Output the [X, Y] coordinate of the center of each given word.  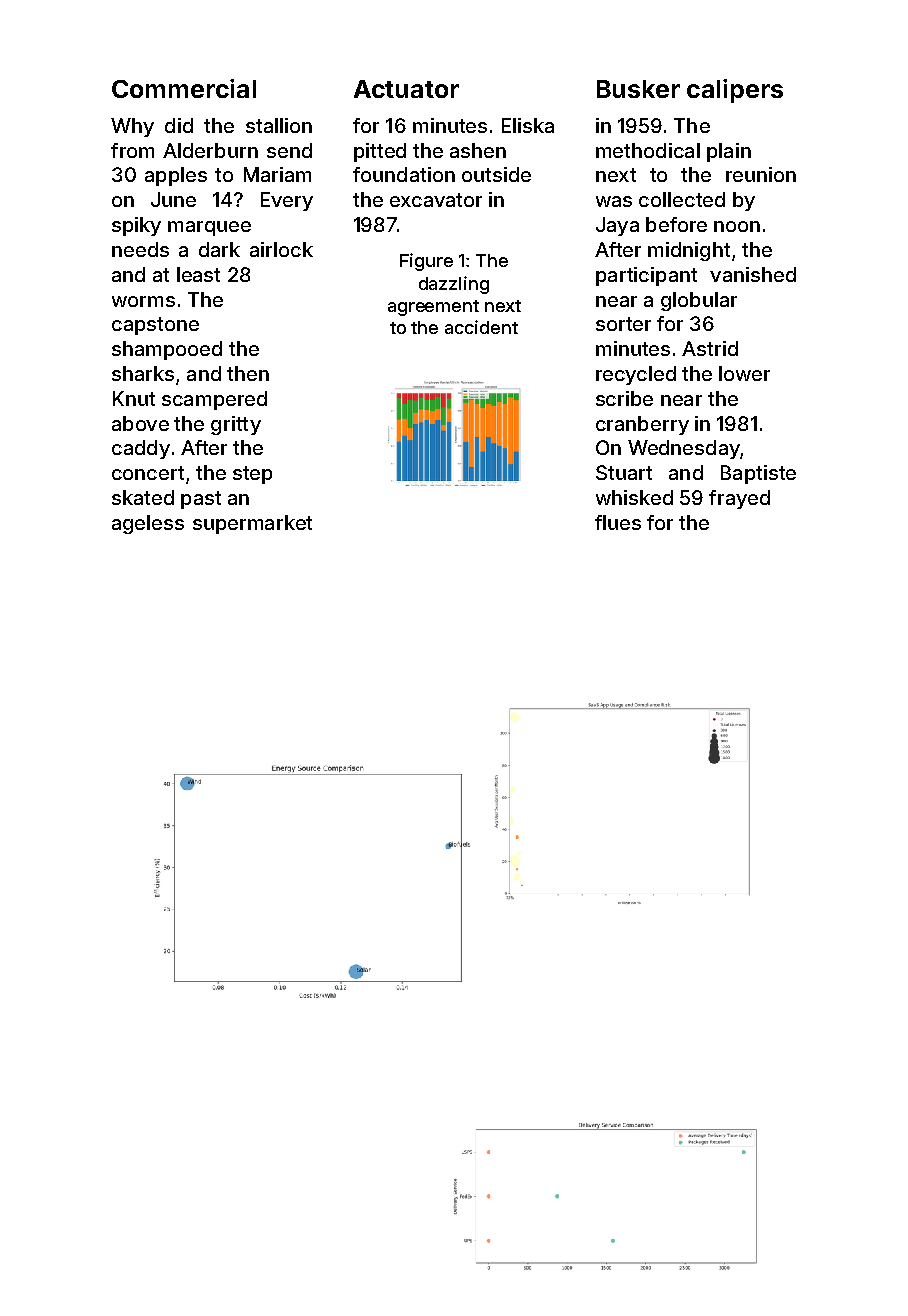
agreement [433, 308]
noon [737, 226]
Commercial [184, 88]
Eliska [528, 125]
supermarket [252, 524]
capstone [155, 326]
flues [618, 522]
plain [729, 152]
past [201, 500]
